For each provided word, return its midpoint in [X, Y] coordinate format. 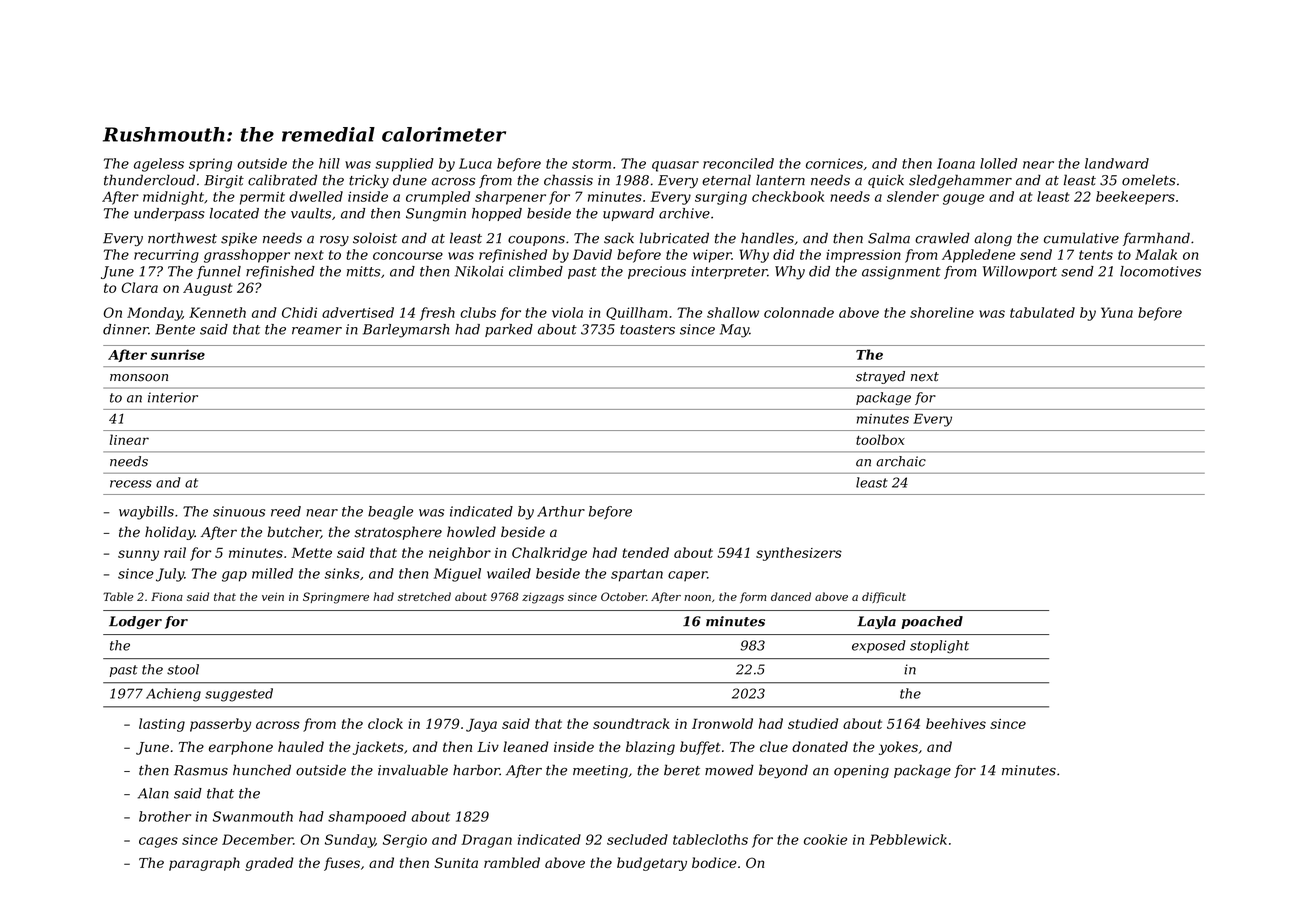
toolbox [880, 439]
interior [173, 397]
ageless [159, 165]
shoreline [942, 312]
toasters [647, 330]
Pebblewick [908, 839]
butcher [294, 532]
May [734, 331]
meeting [600, 771]
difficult [884, 597]
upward [628, 214]
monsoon [139, 378]
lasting [162, 725]
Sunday [350, 841]
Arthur [561, 511]
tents [1096, 255]
